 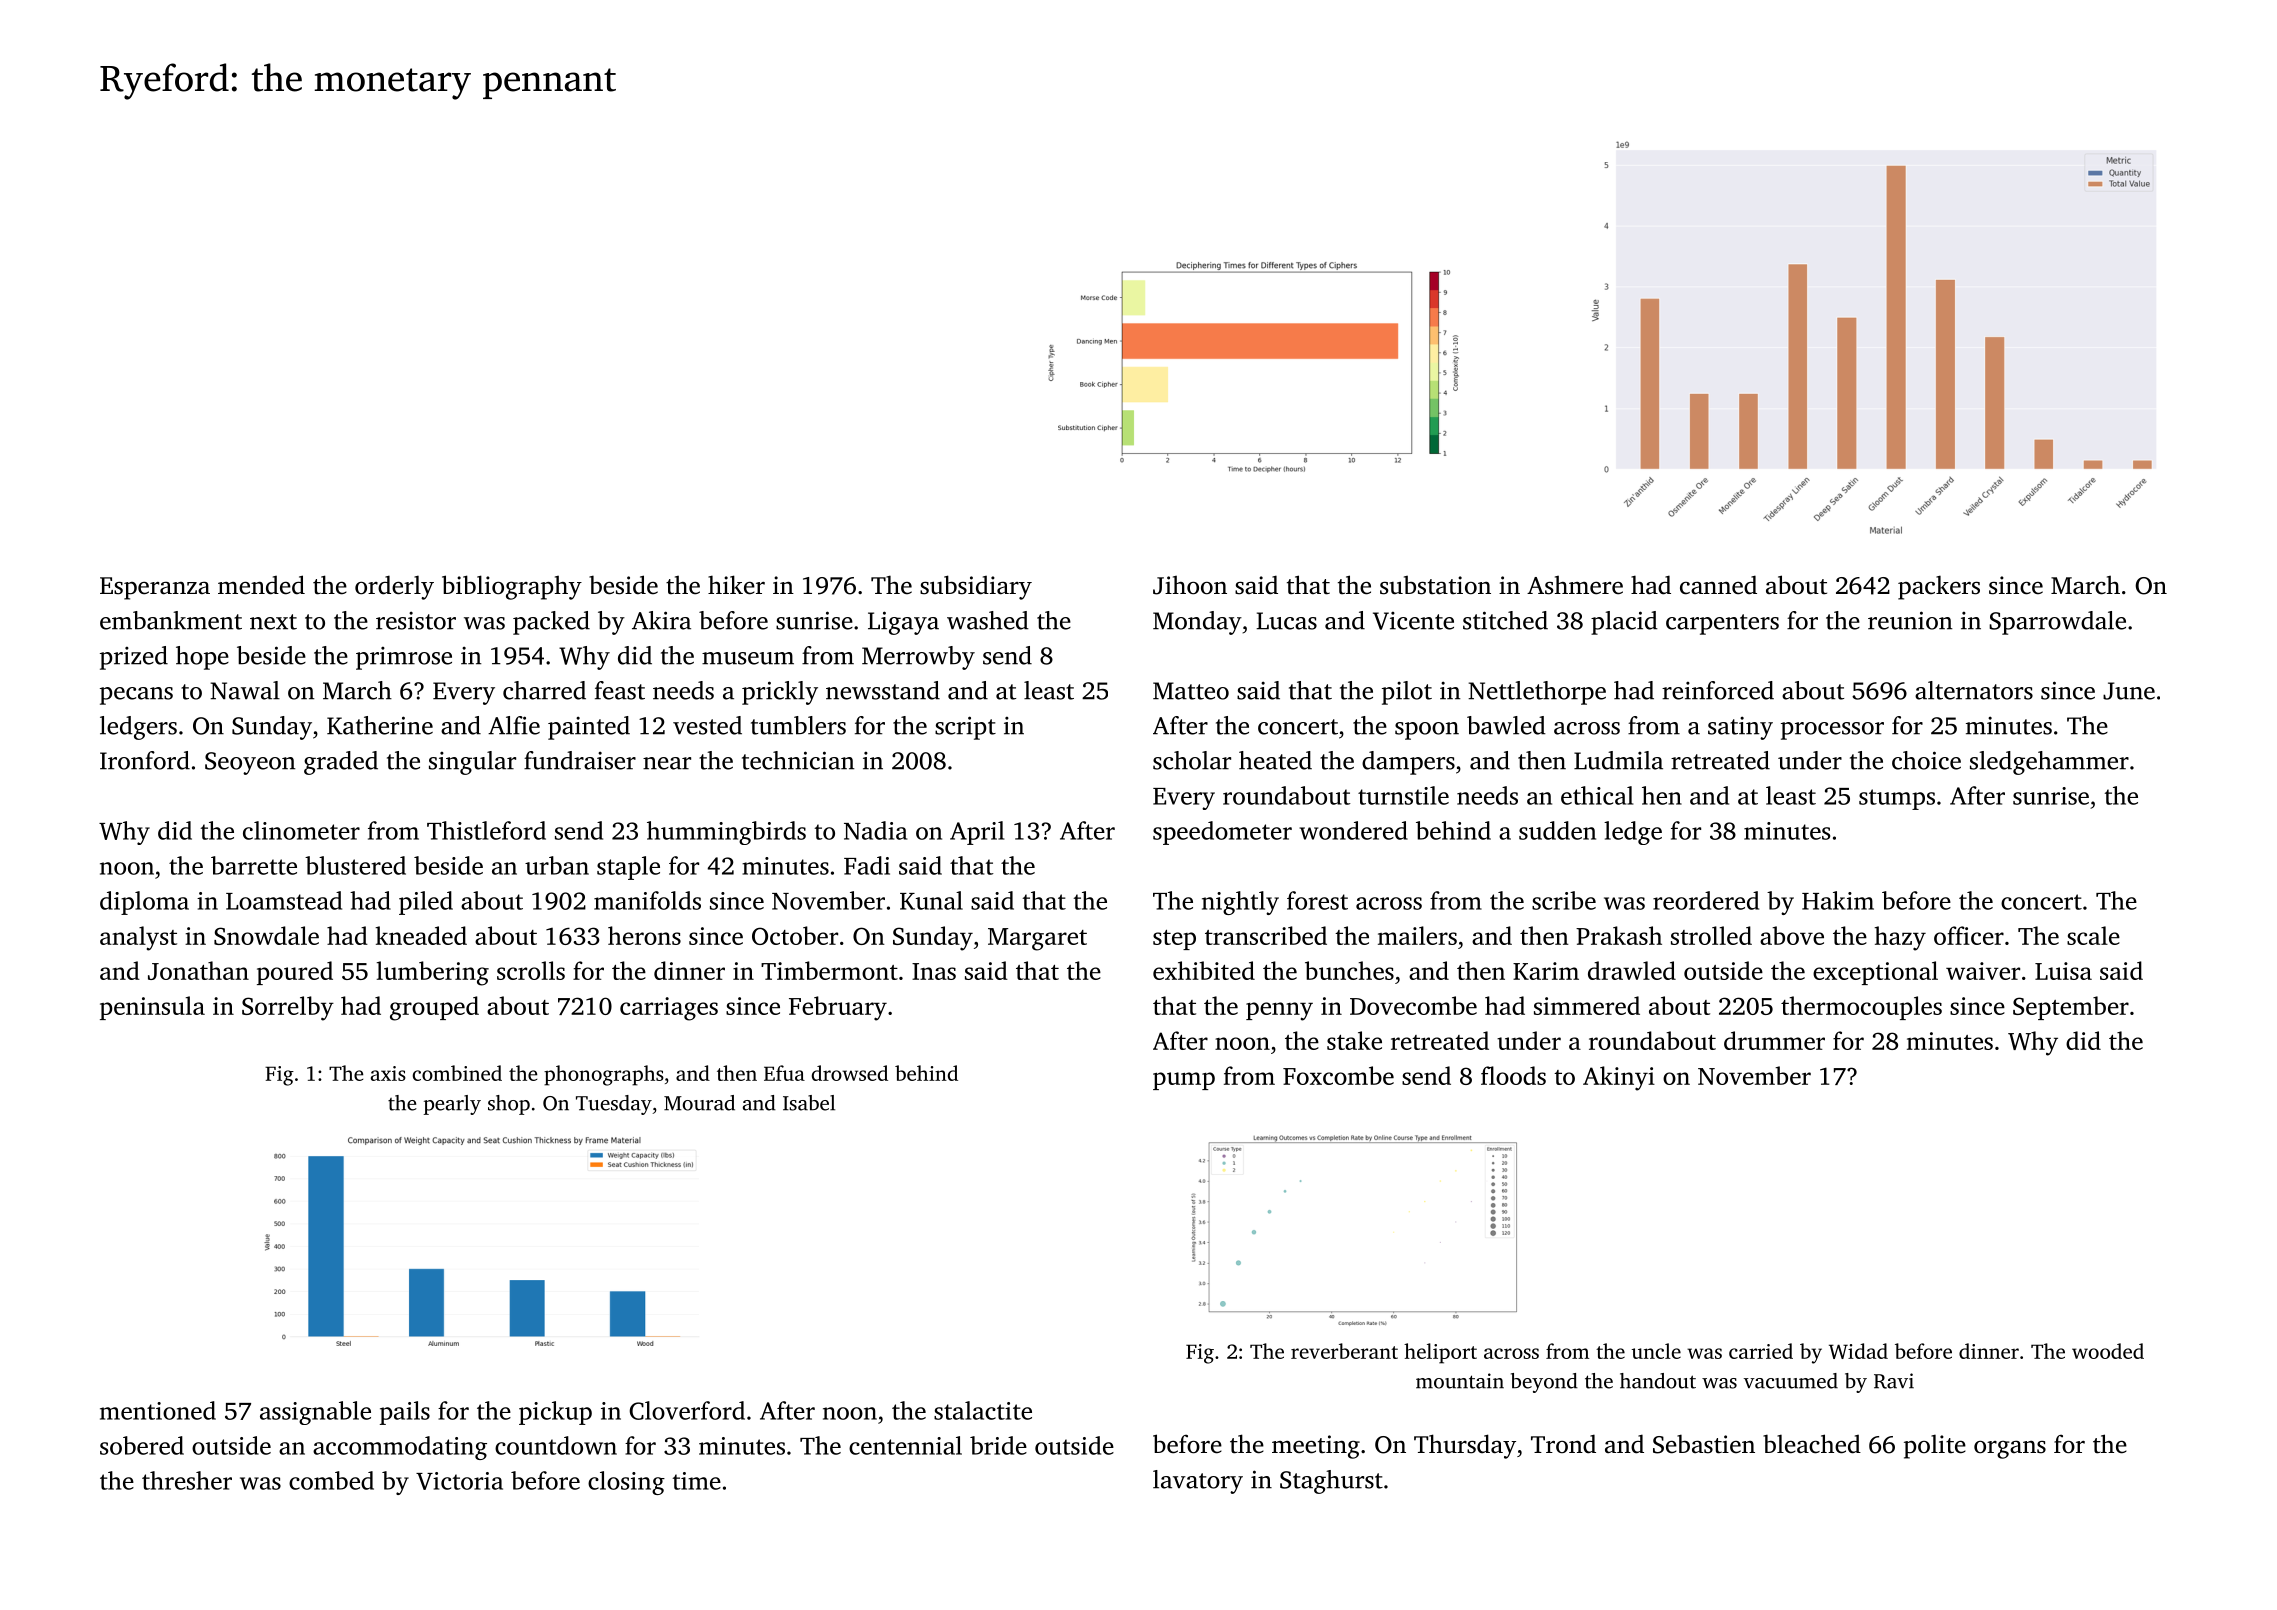 I want to click on Ironford, so click(x=145, y=760).
